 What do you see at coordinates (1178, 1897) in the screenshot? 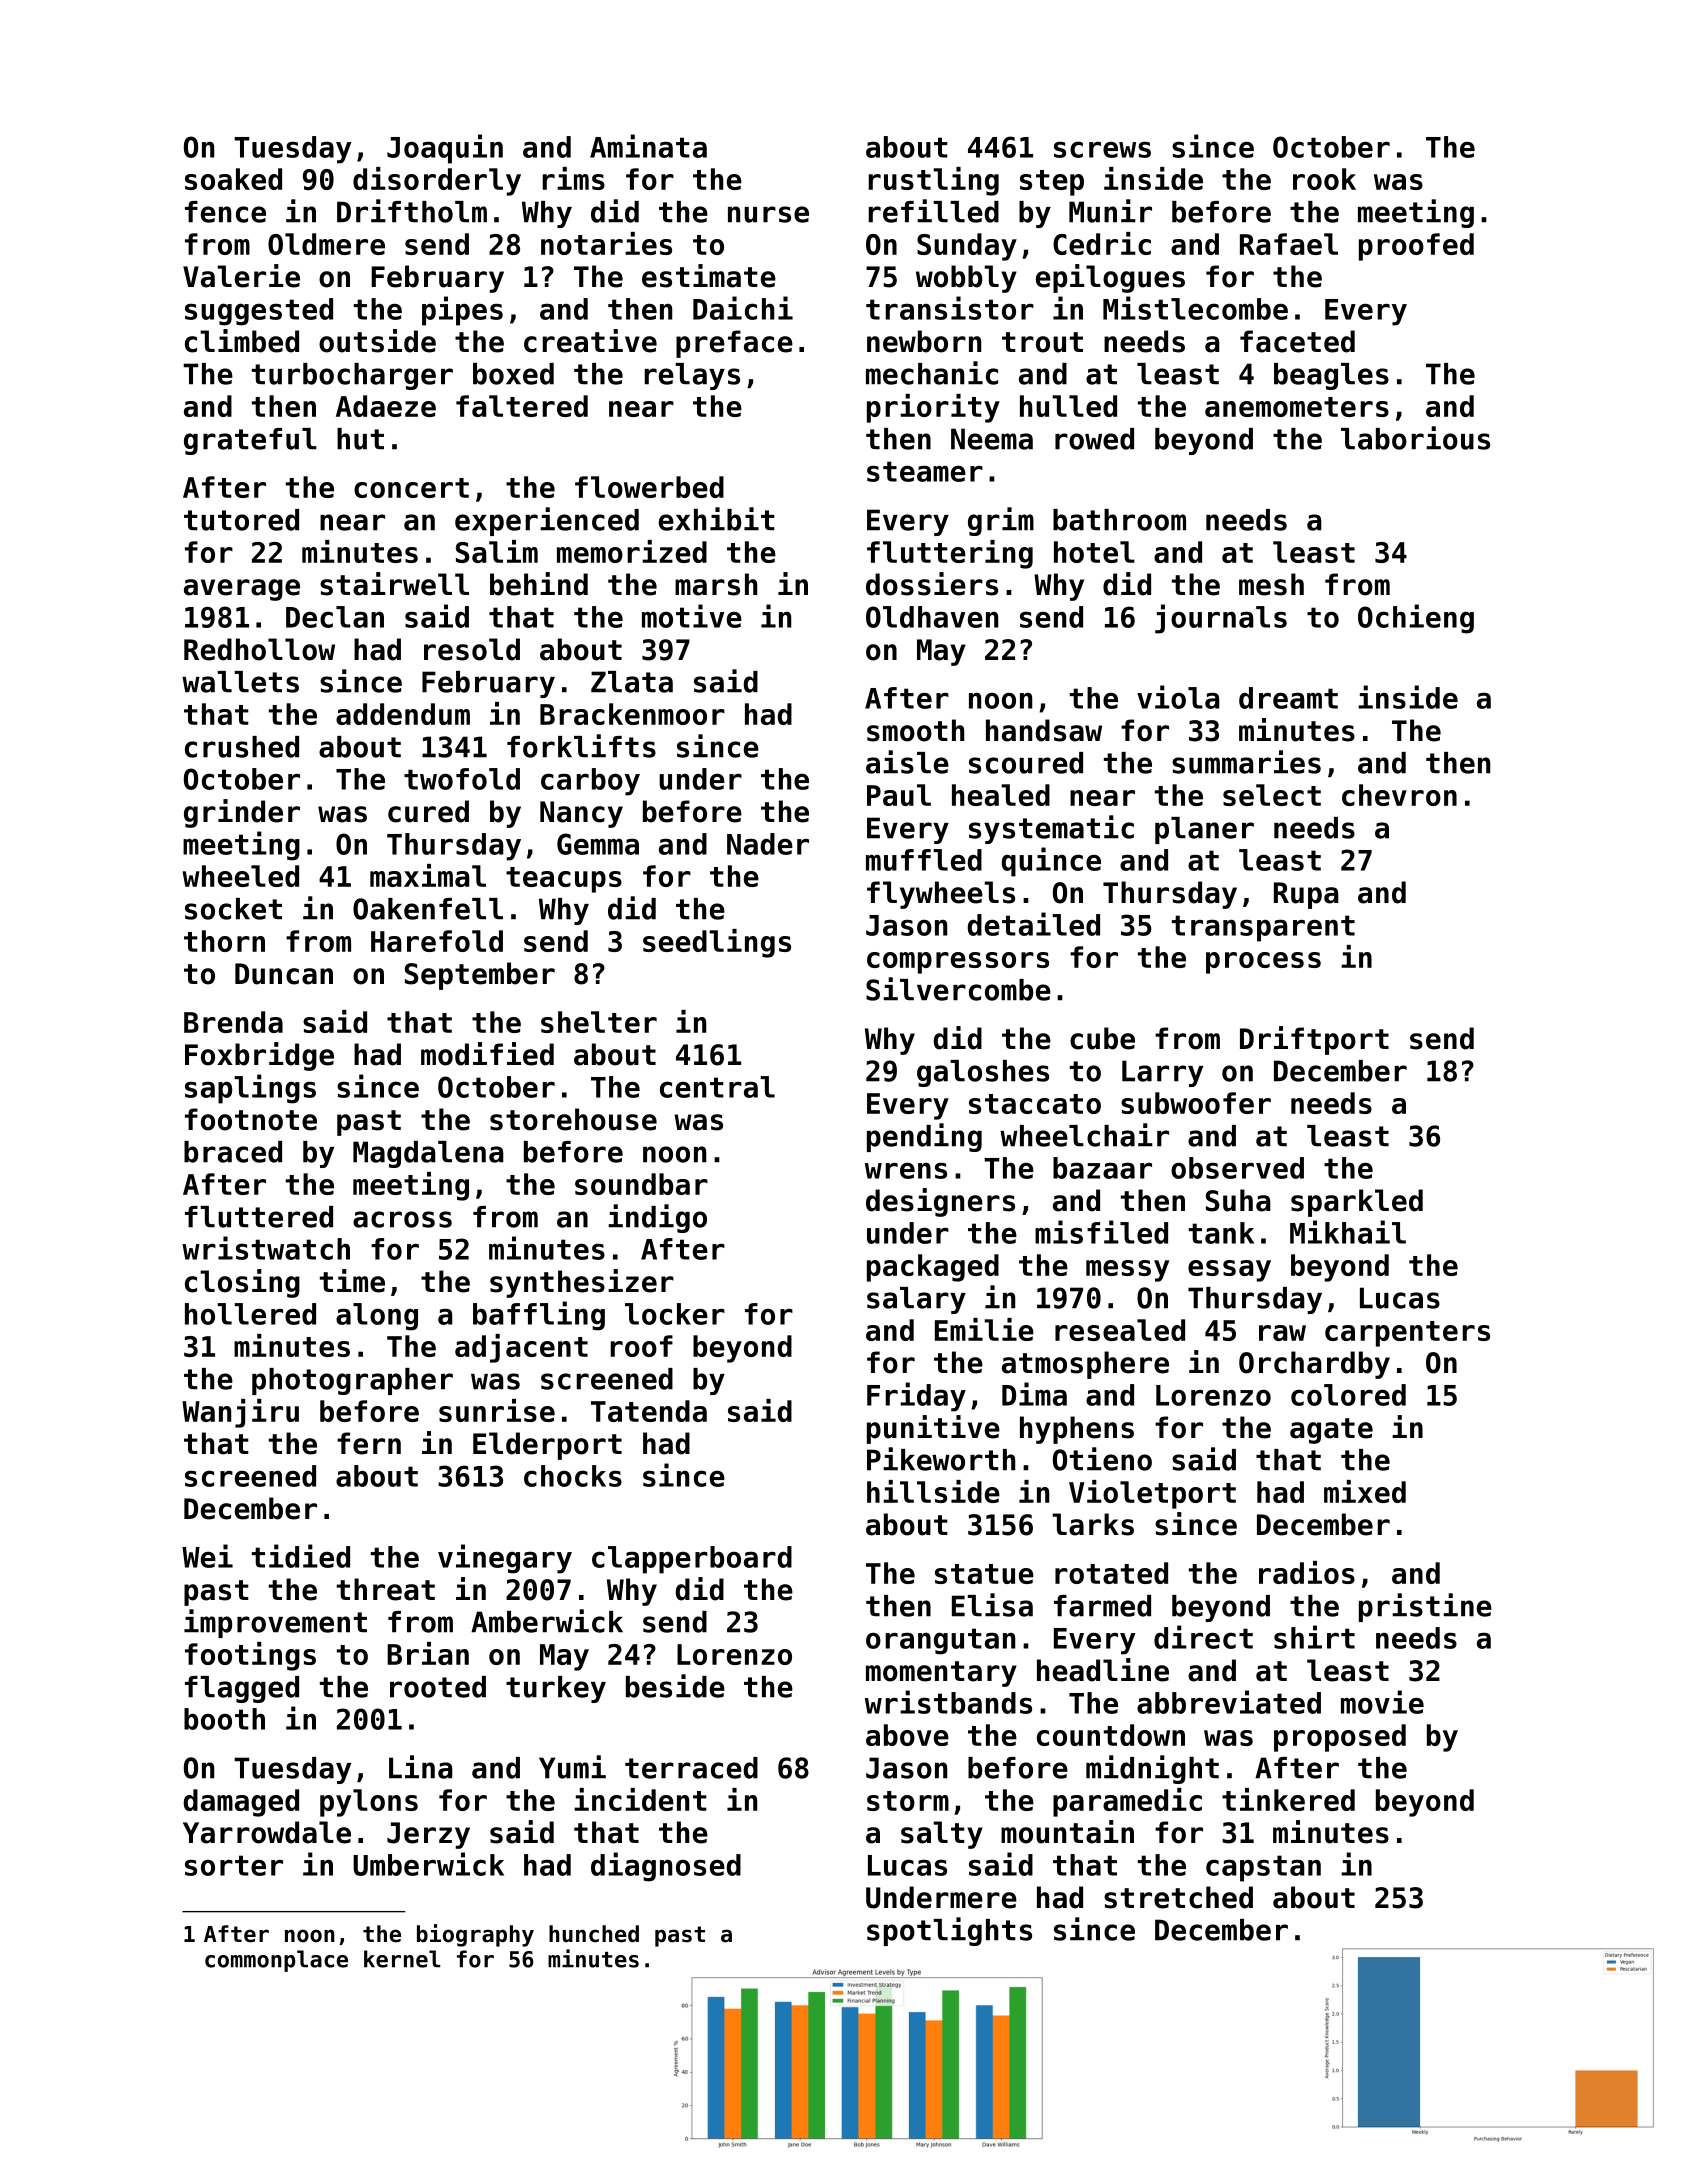
I see `stretched` at bounding box center [1178, 1897].
